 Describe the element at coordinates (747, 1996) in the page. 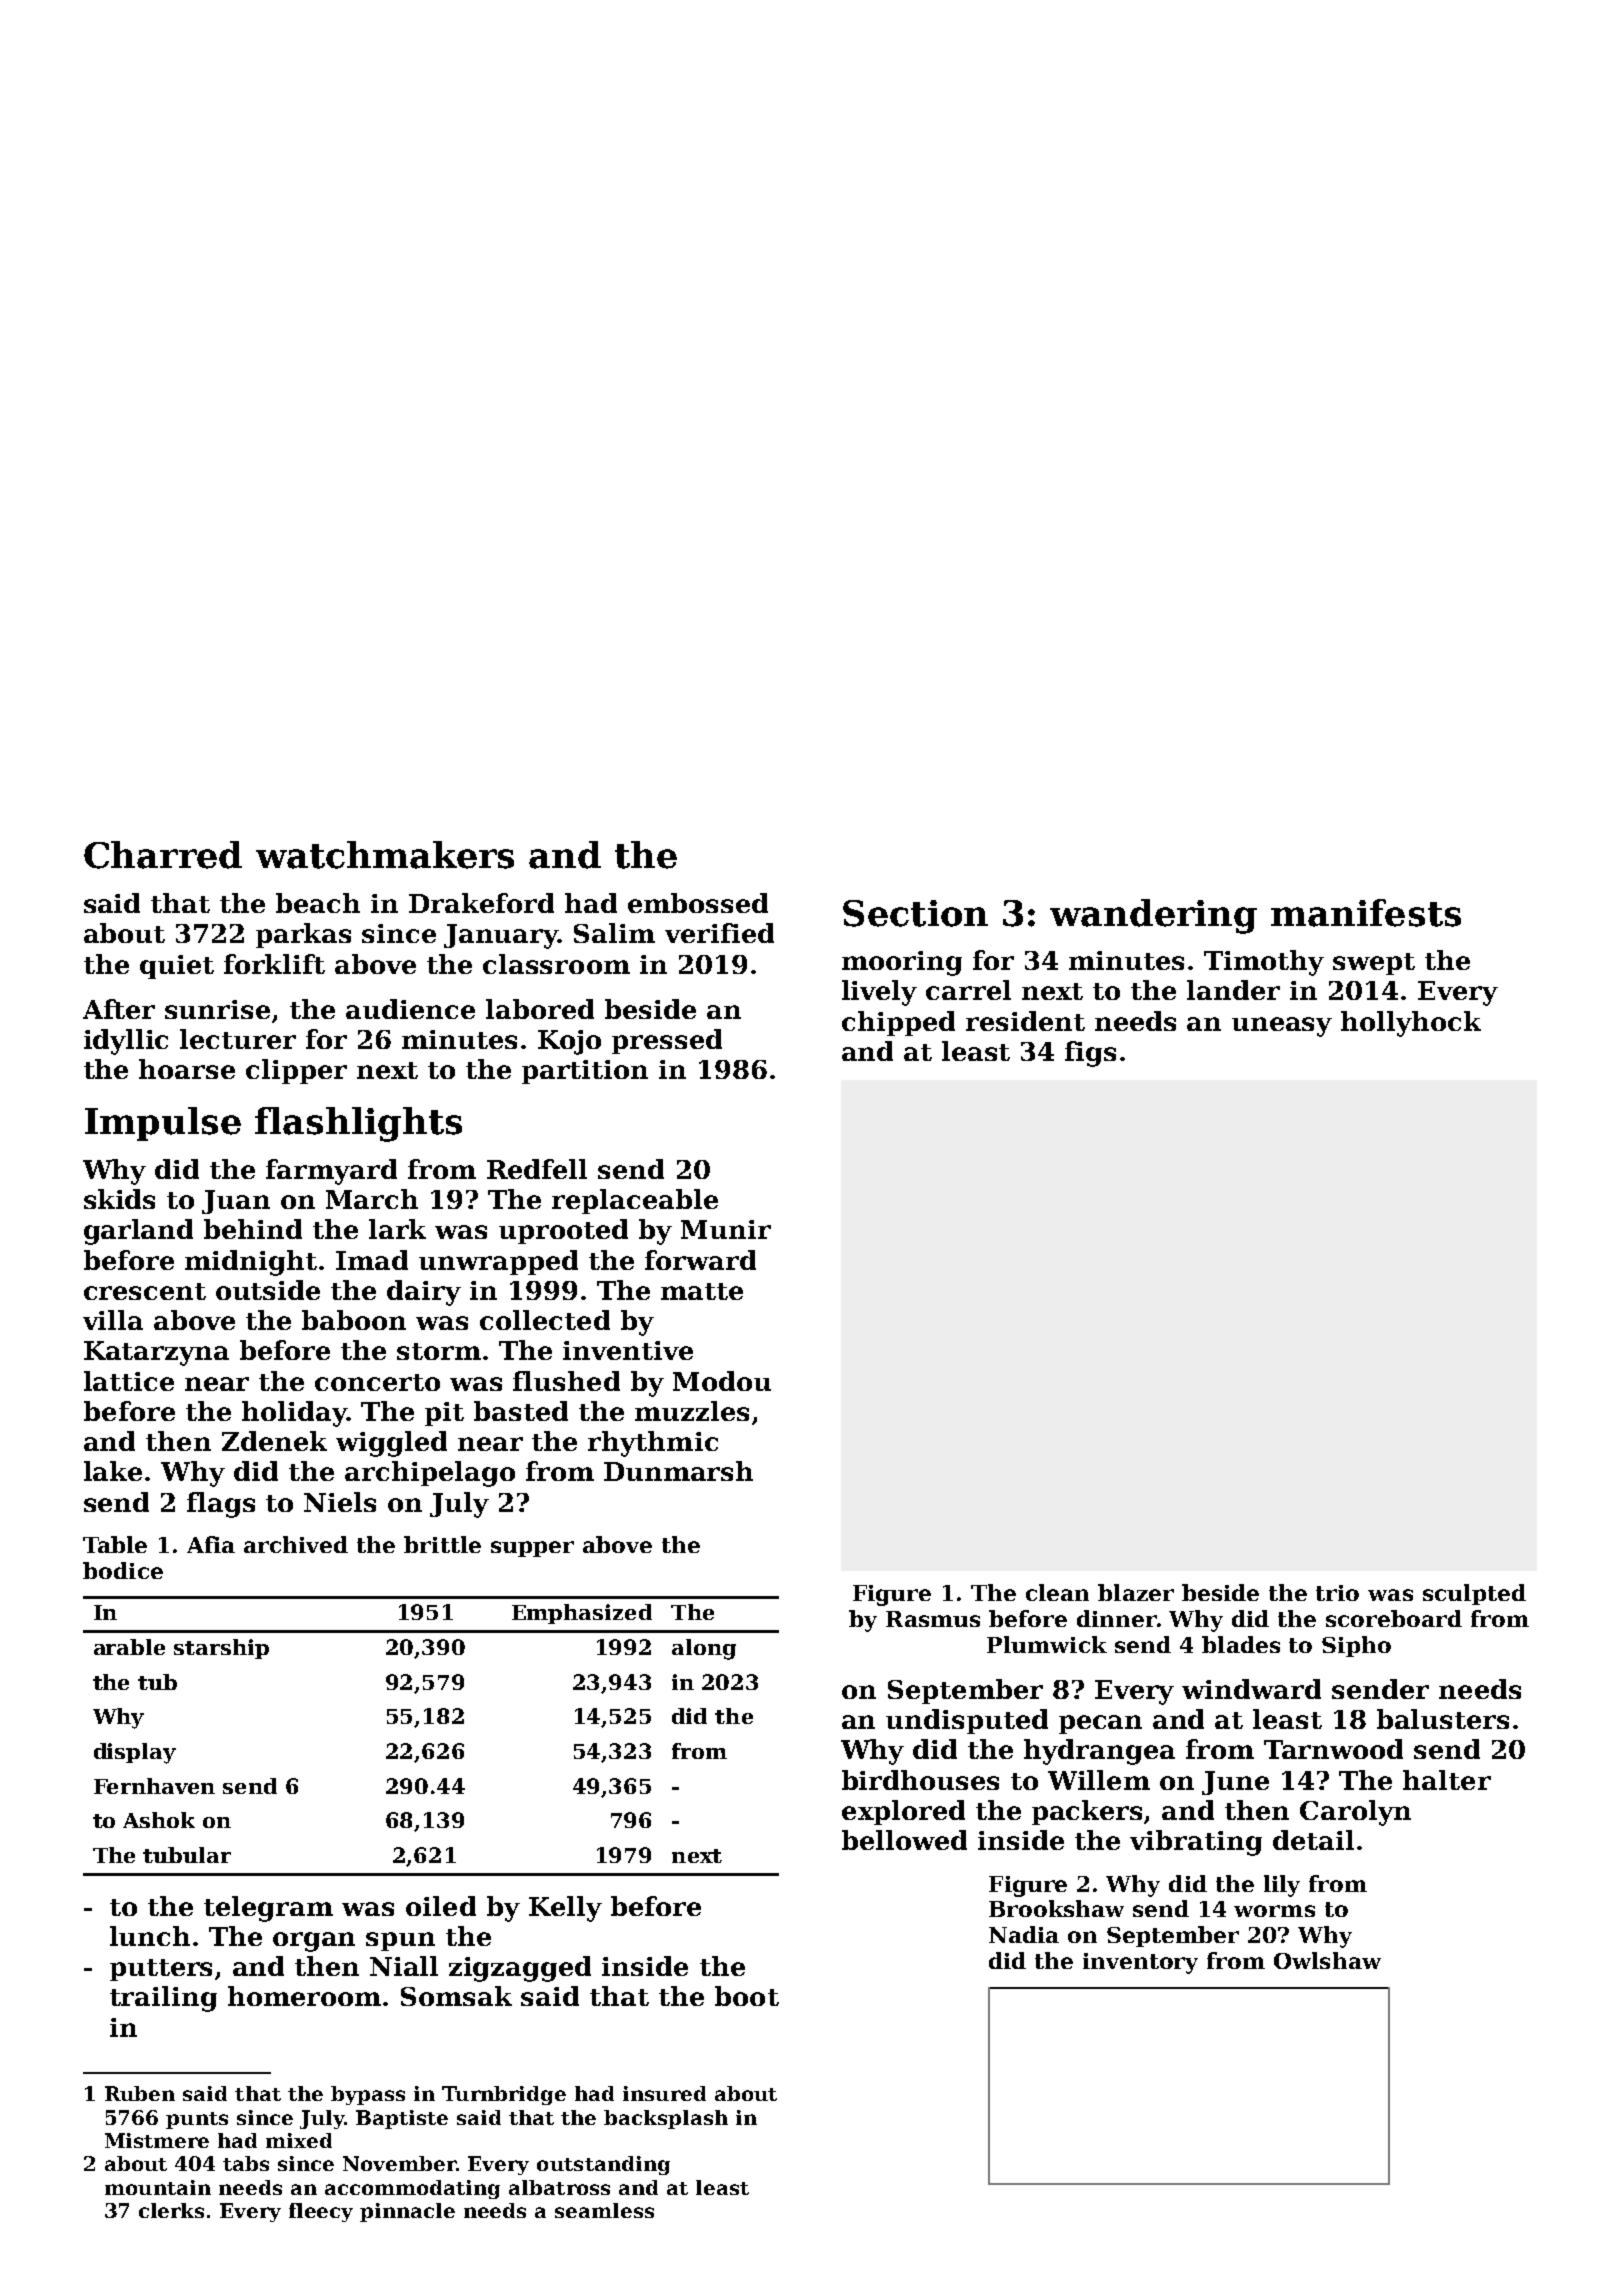

I see `boot` at that location.
